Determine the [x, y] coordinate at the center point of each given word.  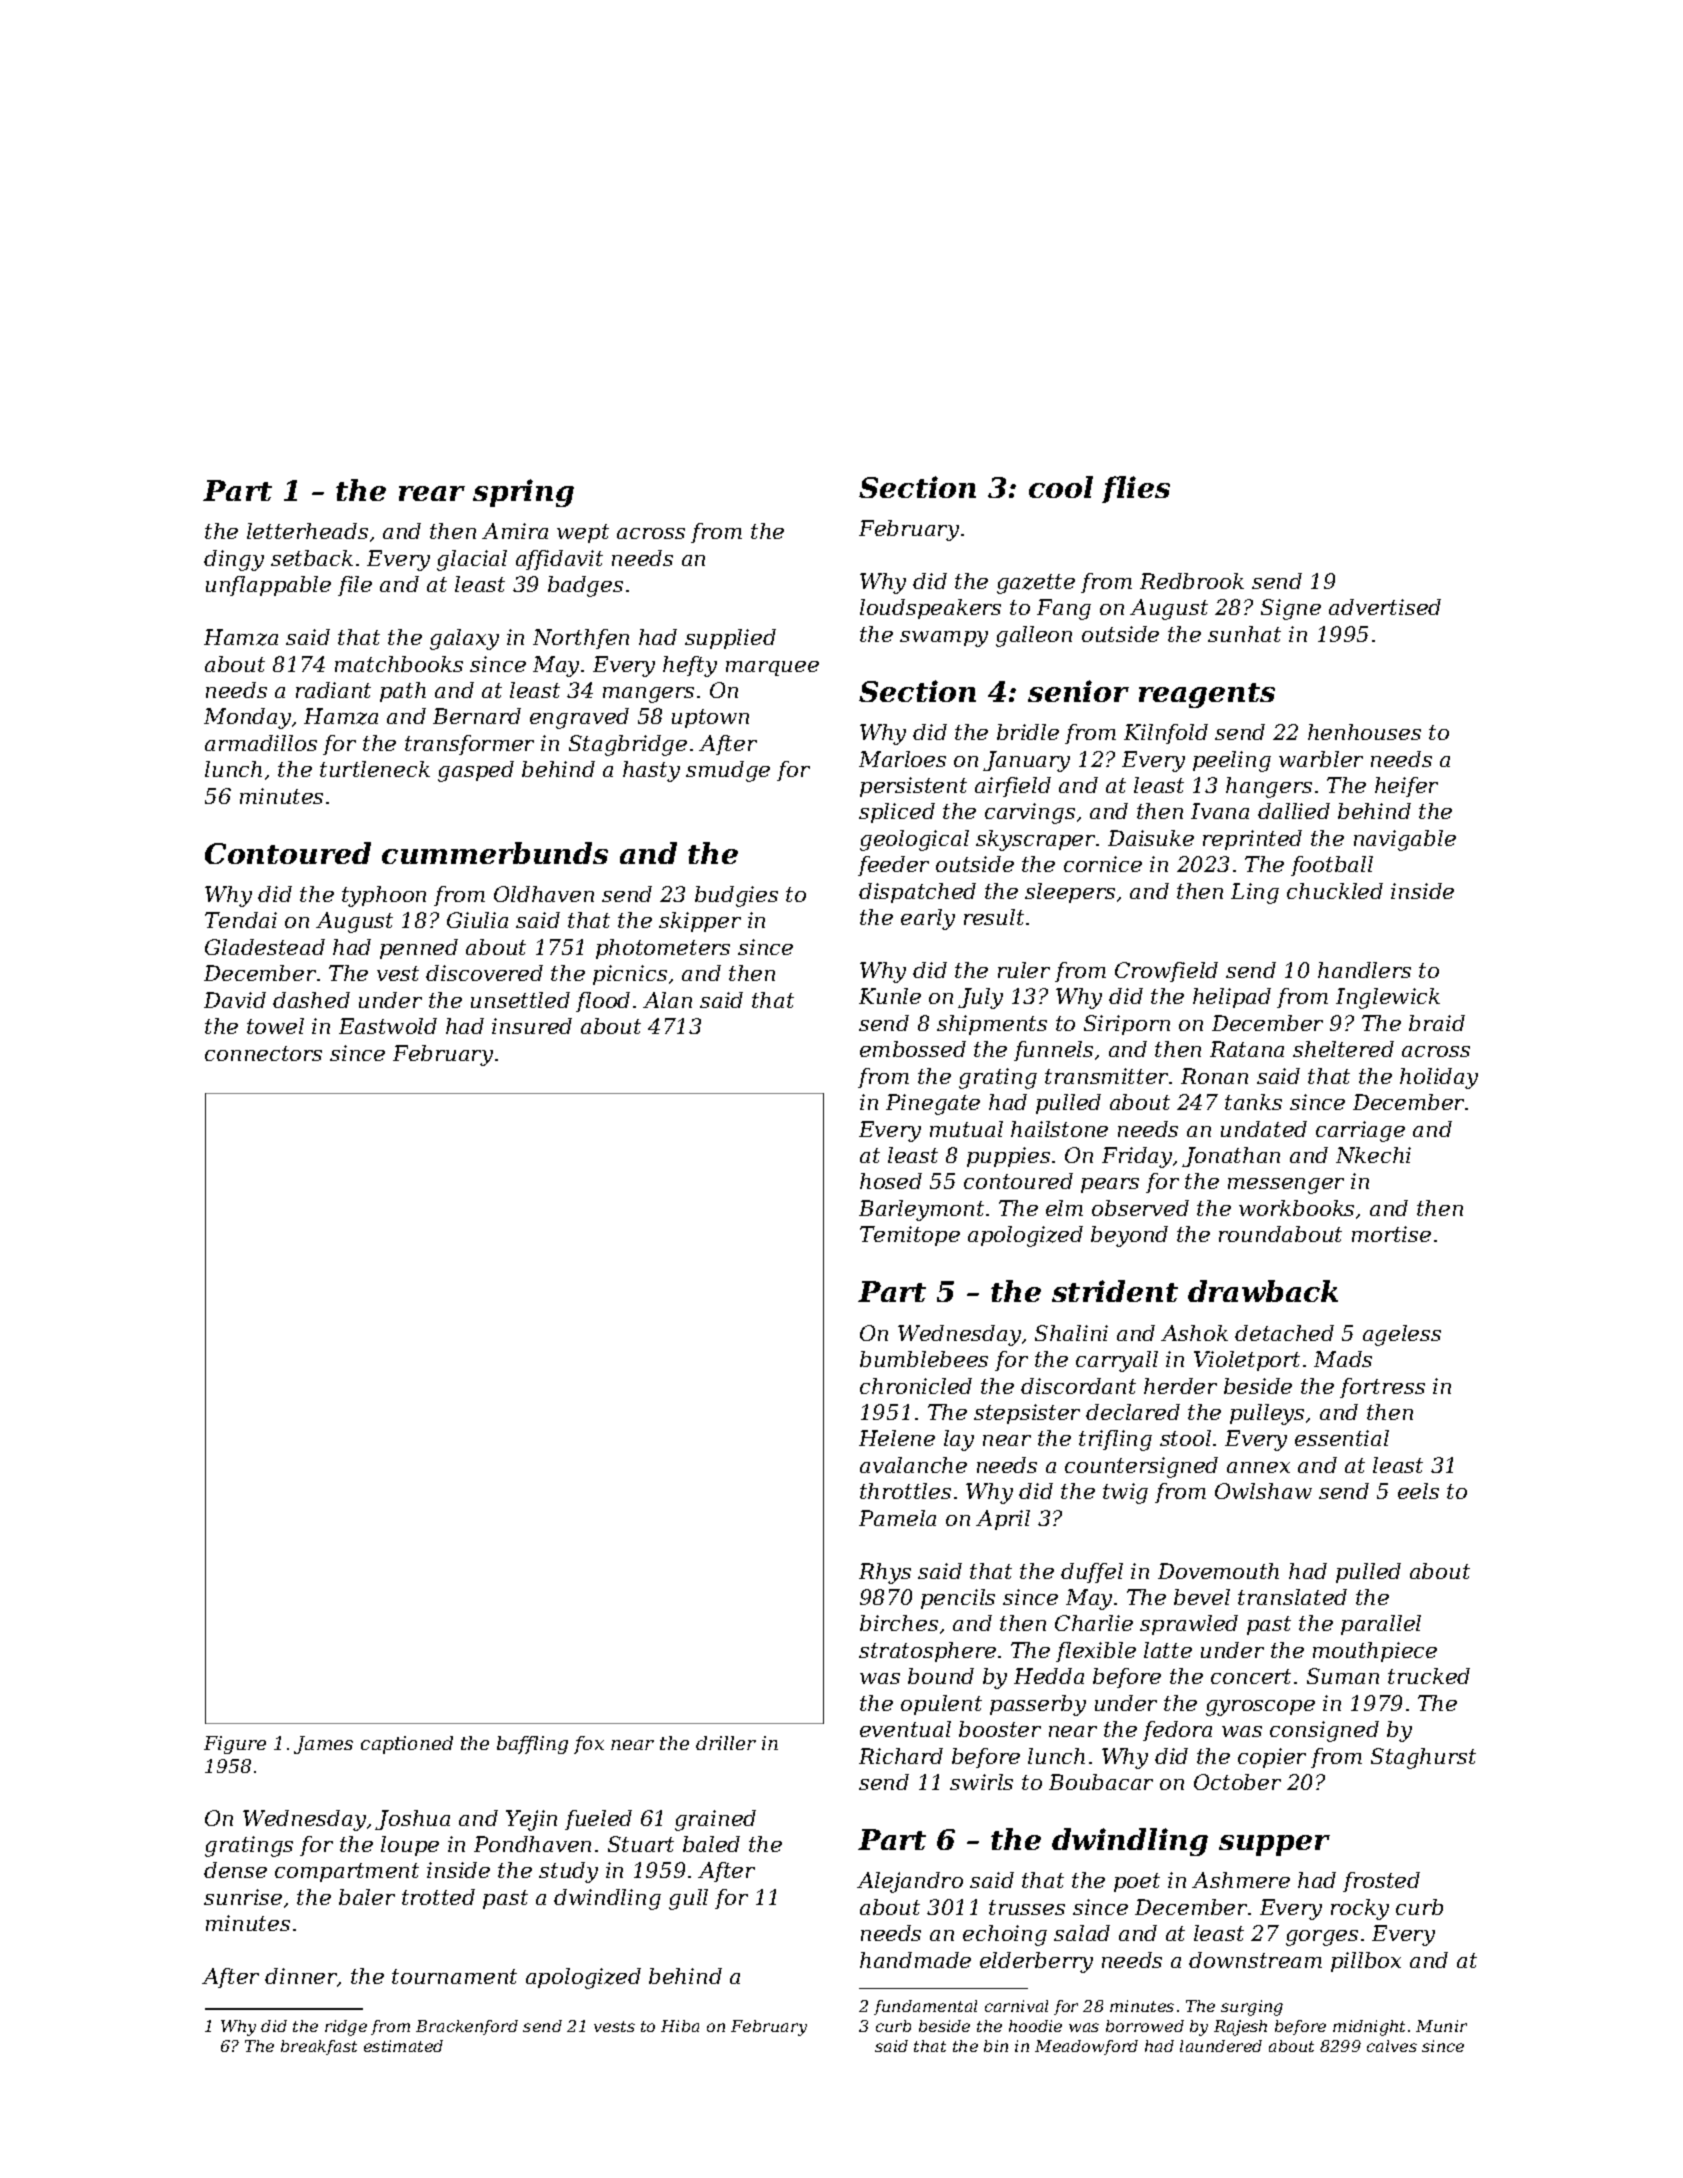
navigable [1405, 840]
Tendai [241, 920]
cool [1061, 487]
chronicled [916, 1386]
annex [1258, 1467]
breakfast [319, 2047]
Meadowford [1086, 2047]
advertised [1385, 607]
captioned [407, 1745]
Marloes [902, 759]
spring [523, 493]
